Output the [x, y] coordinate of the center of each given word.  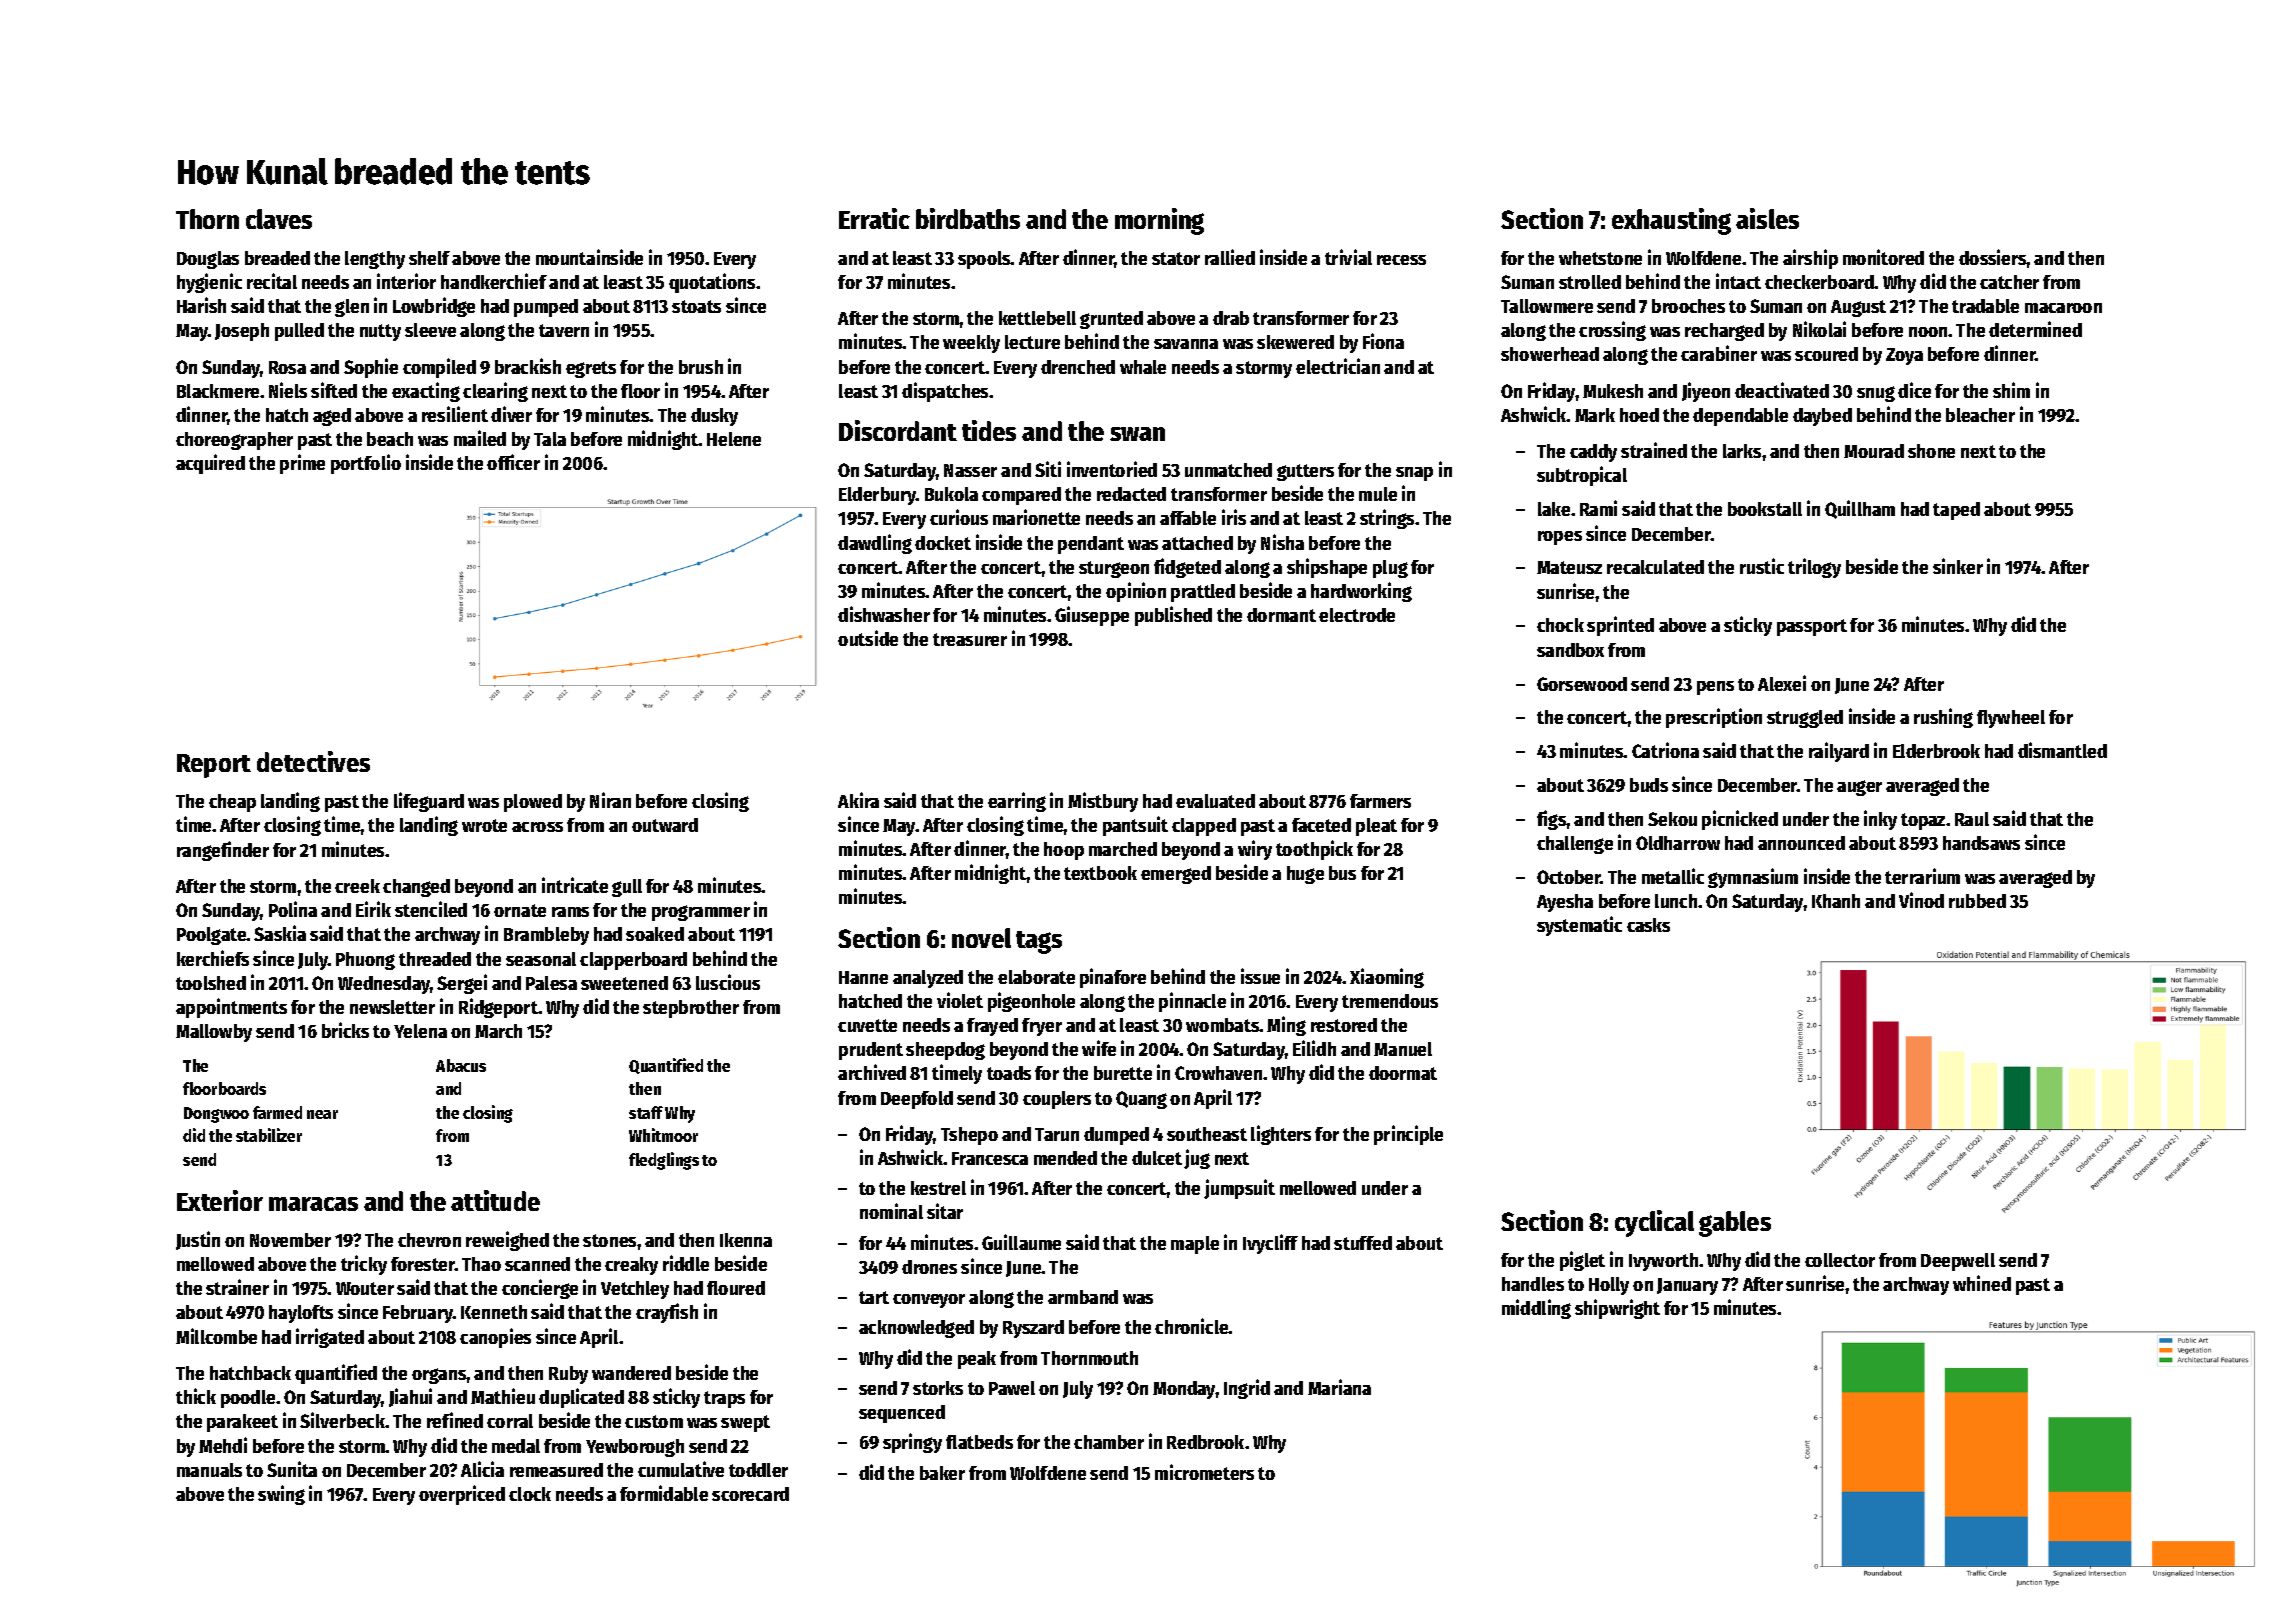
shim [2011, 390]
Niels [288, 390]
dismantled [2062, 750]
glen [352, 308]
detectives [313, 761]
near [322, 1114]
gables [1735, 1224]
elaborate [1036, 977]
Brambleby [546, 936]
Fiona [1383, 341]
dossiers [1993, 257]
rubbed [1977, 901]
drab [1231, 318]
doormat [1403, 1073]
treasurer [970, 639]
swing [281, 1495]
